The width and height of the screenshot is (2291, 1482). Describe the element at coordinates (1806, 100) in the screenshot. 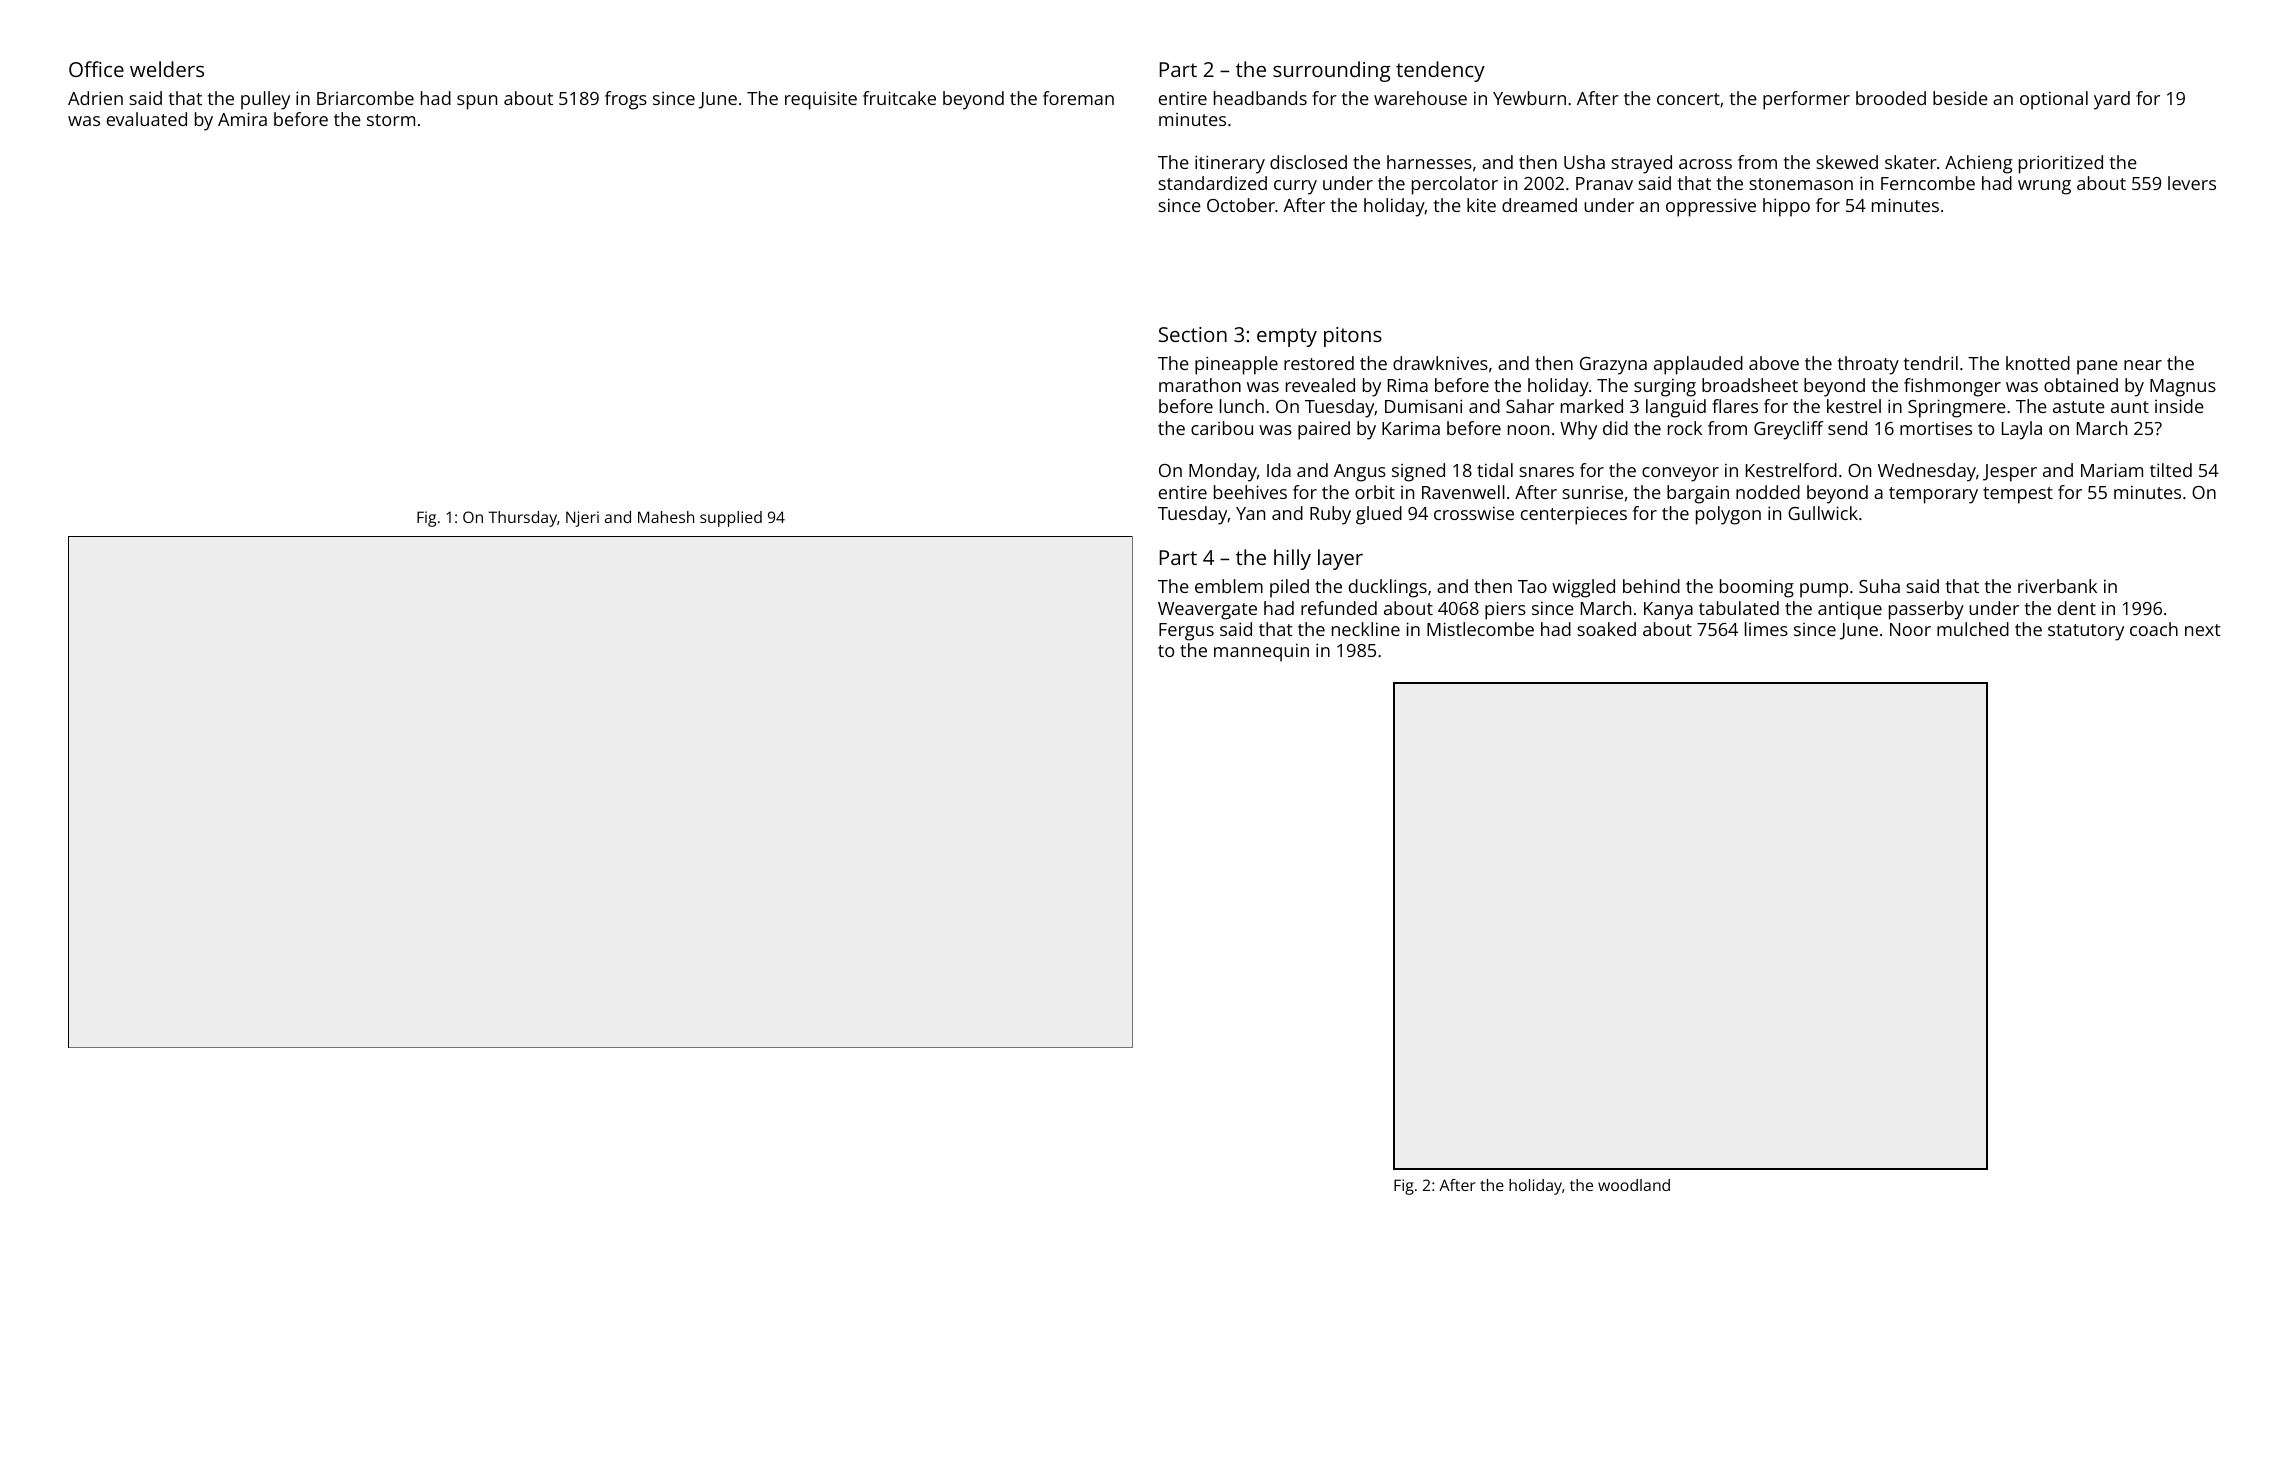

I see `performer` at that location.
